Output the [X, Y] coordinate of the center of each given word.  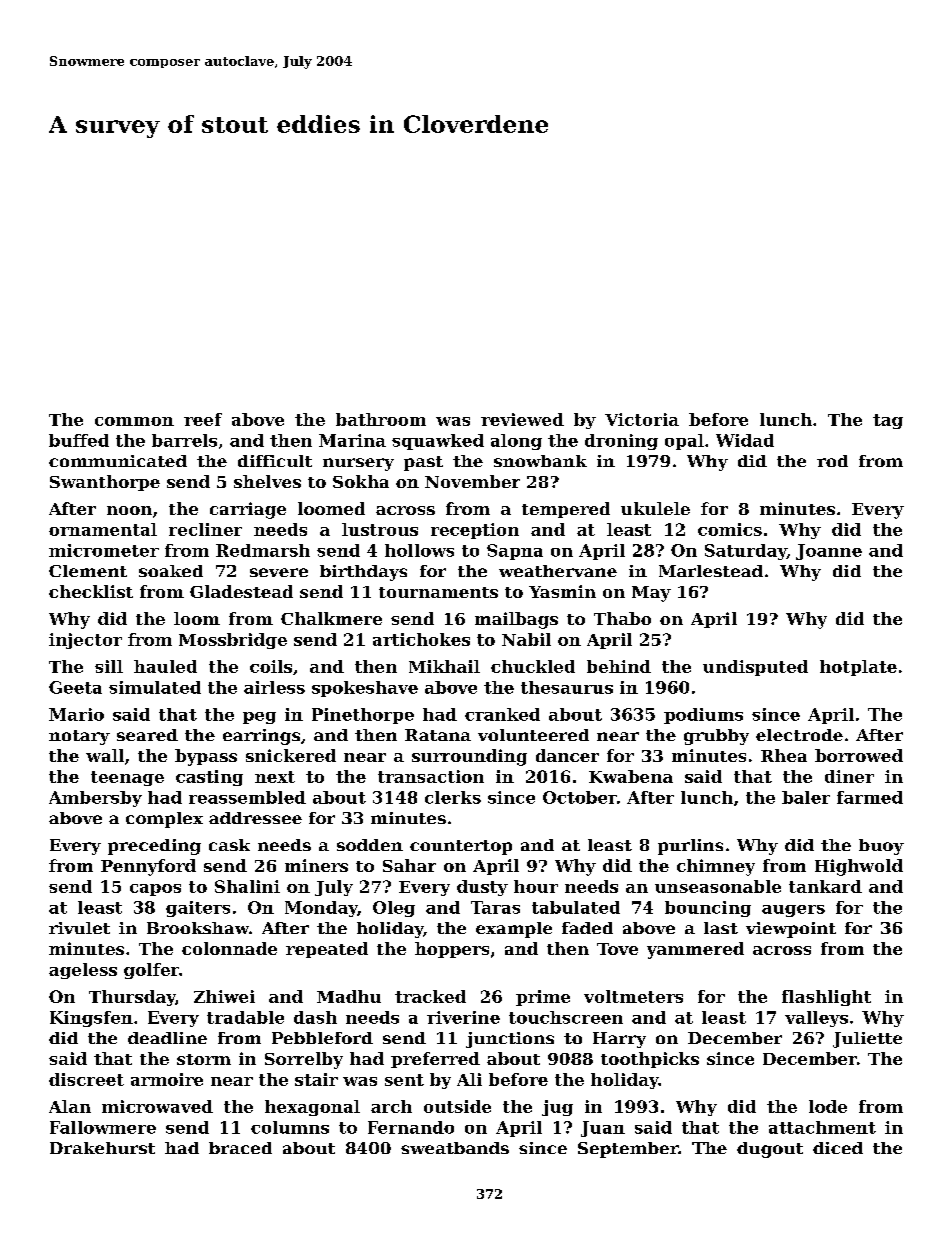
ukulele [655, 508]
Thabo [622, 618]
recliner [205, 529]
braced [240, 1148]
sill [109, 666]
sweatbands [455, 1148]
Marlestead [711, 571]
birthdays [363, 573]
